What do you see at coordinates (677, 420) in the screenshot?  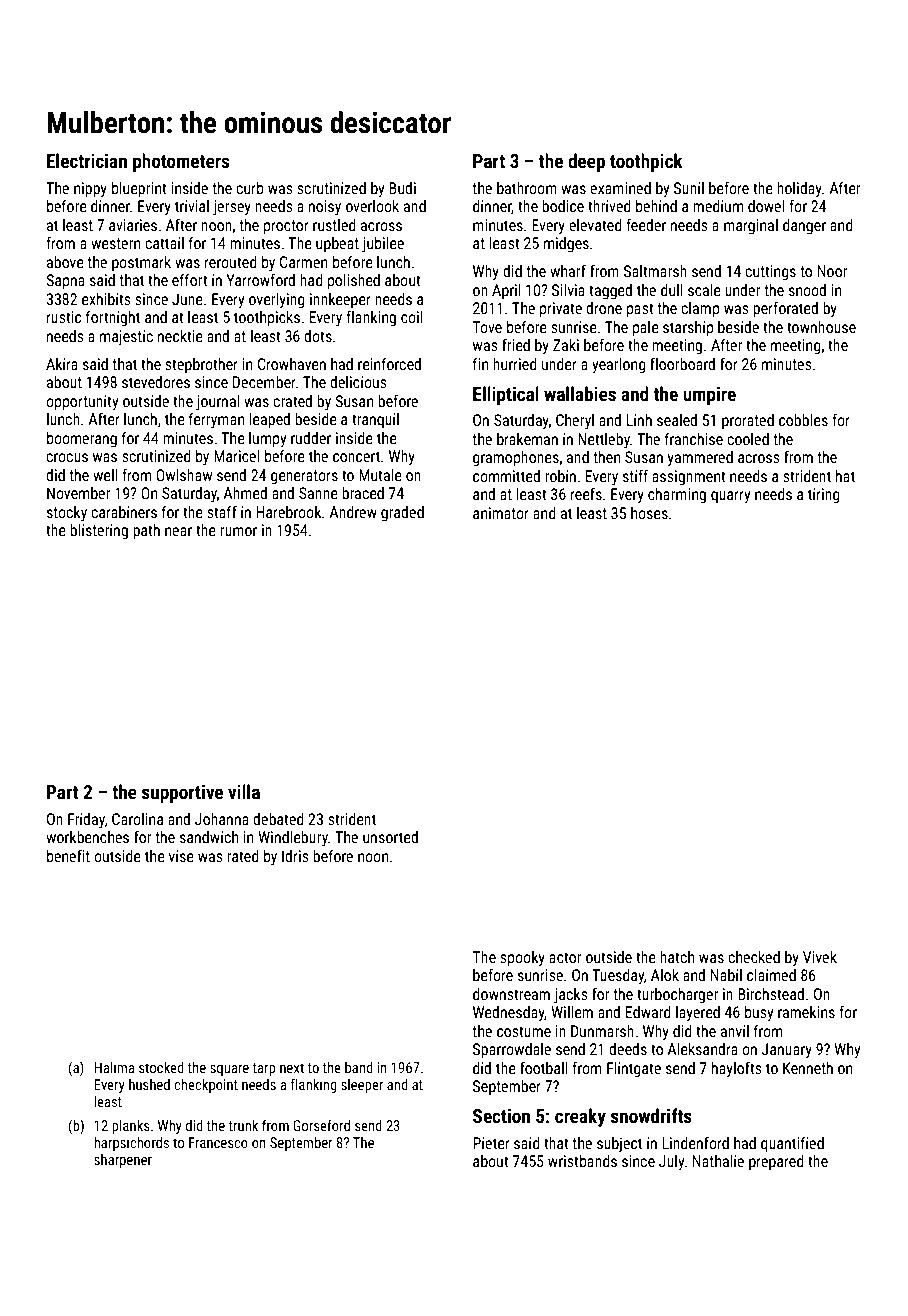 I see `sealed` at bounding box center [677, 420].
